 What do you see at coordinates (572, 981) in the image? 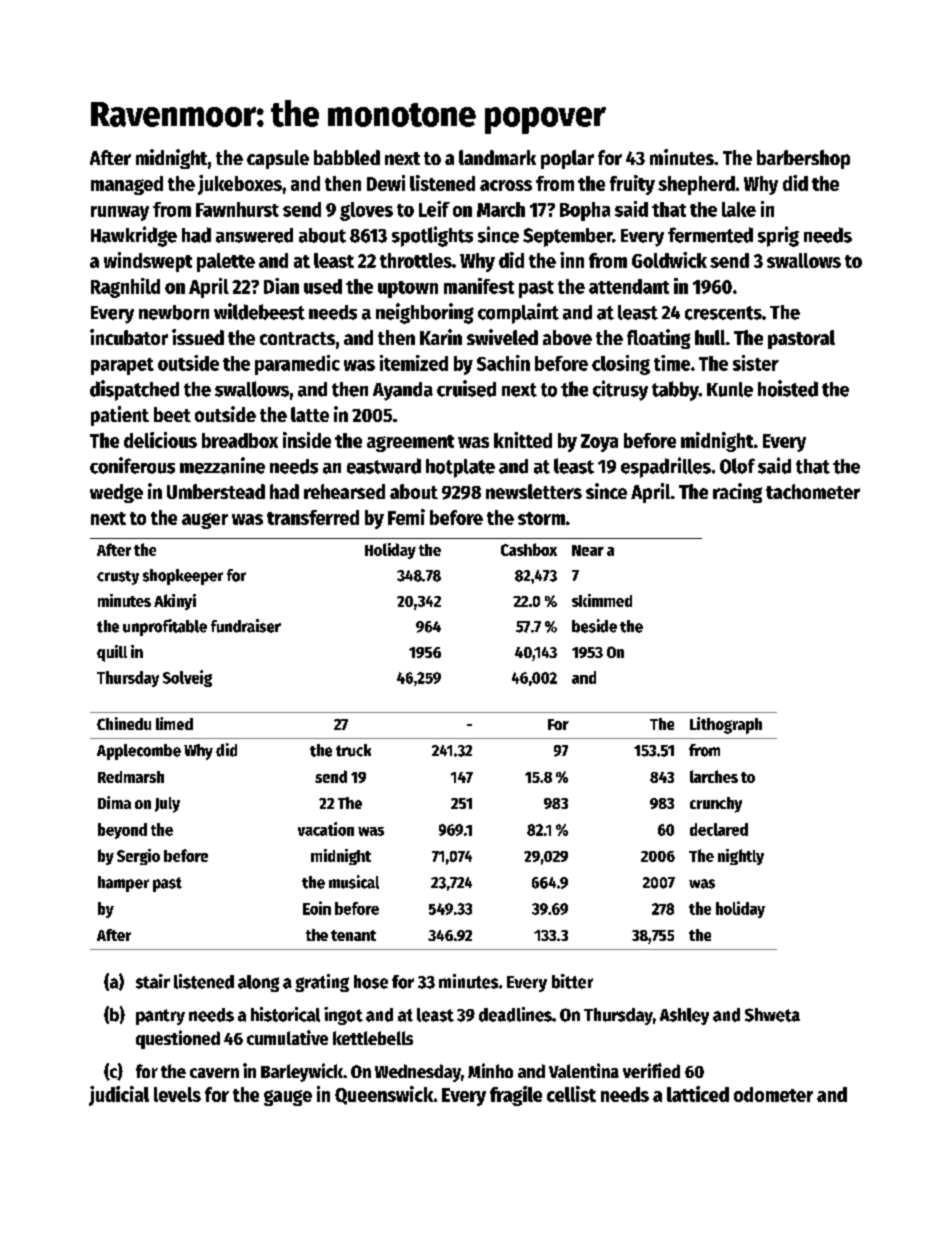
I see `bitter` at bounding box center [572, 981].
